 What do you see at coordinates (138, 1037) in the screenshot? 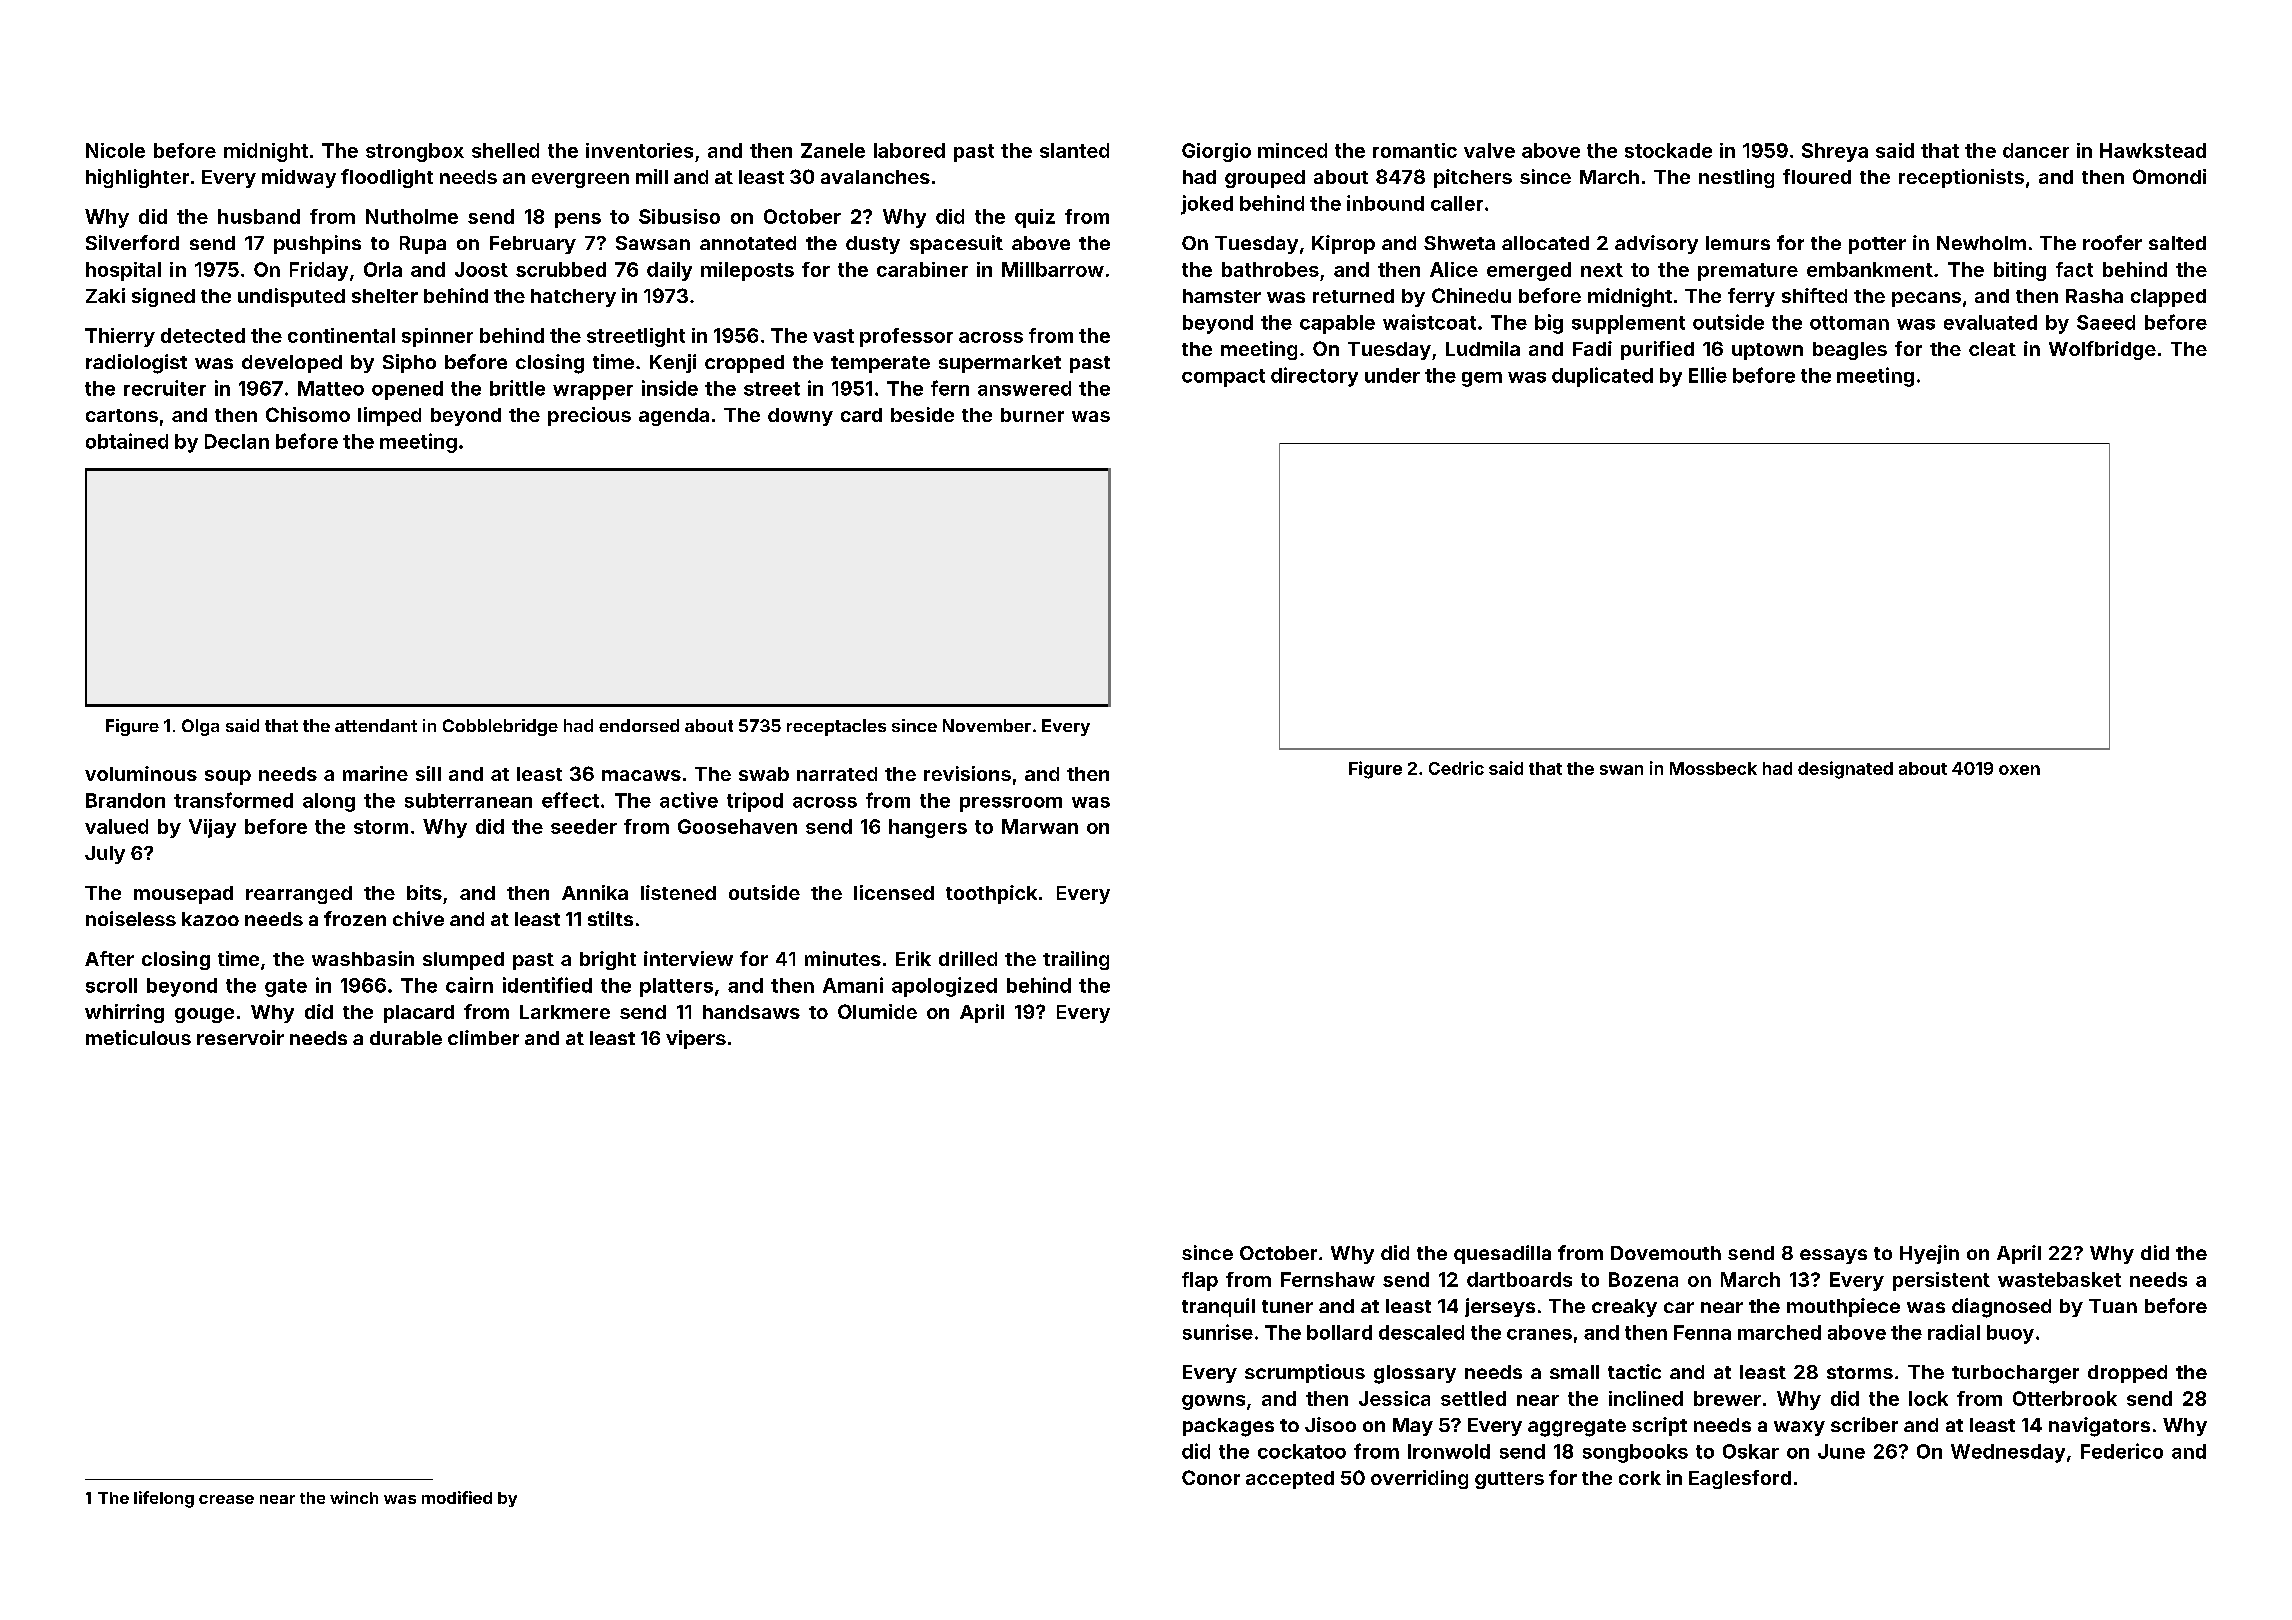
I see `meticulous` at bounding box center [138, 1037].
